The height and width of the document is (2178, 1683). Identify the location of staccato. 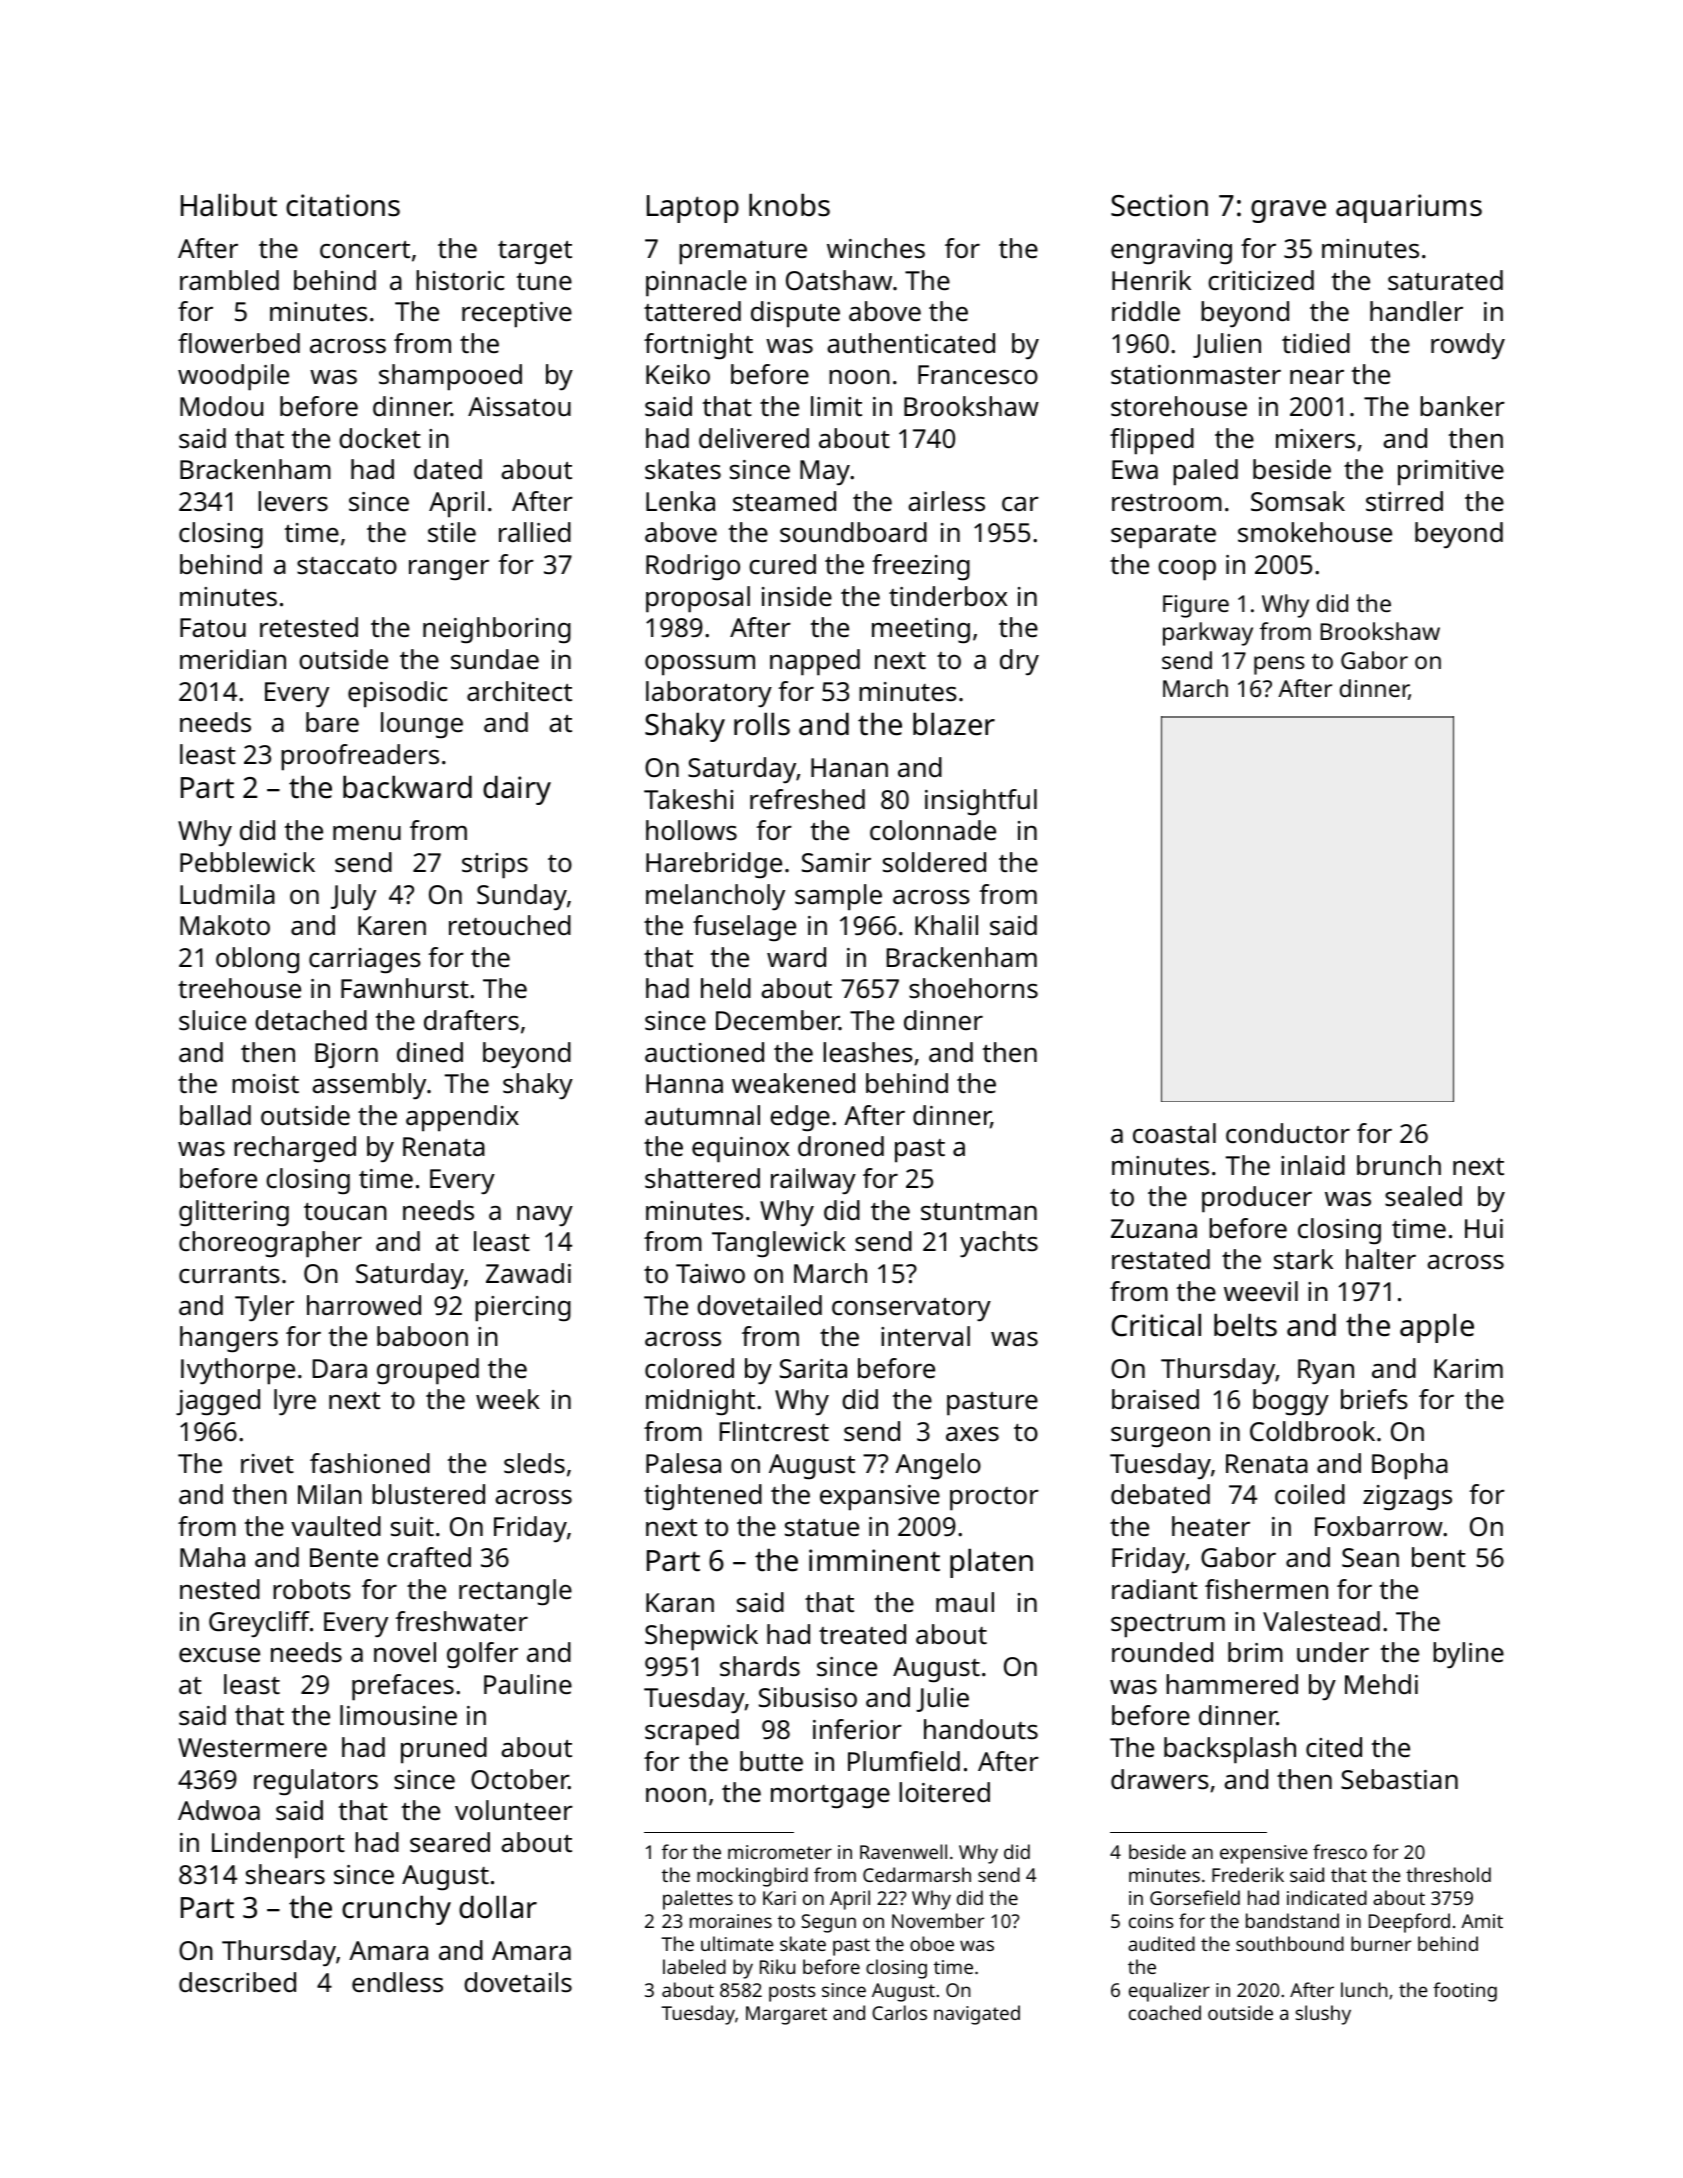
(347, 566).
